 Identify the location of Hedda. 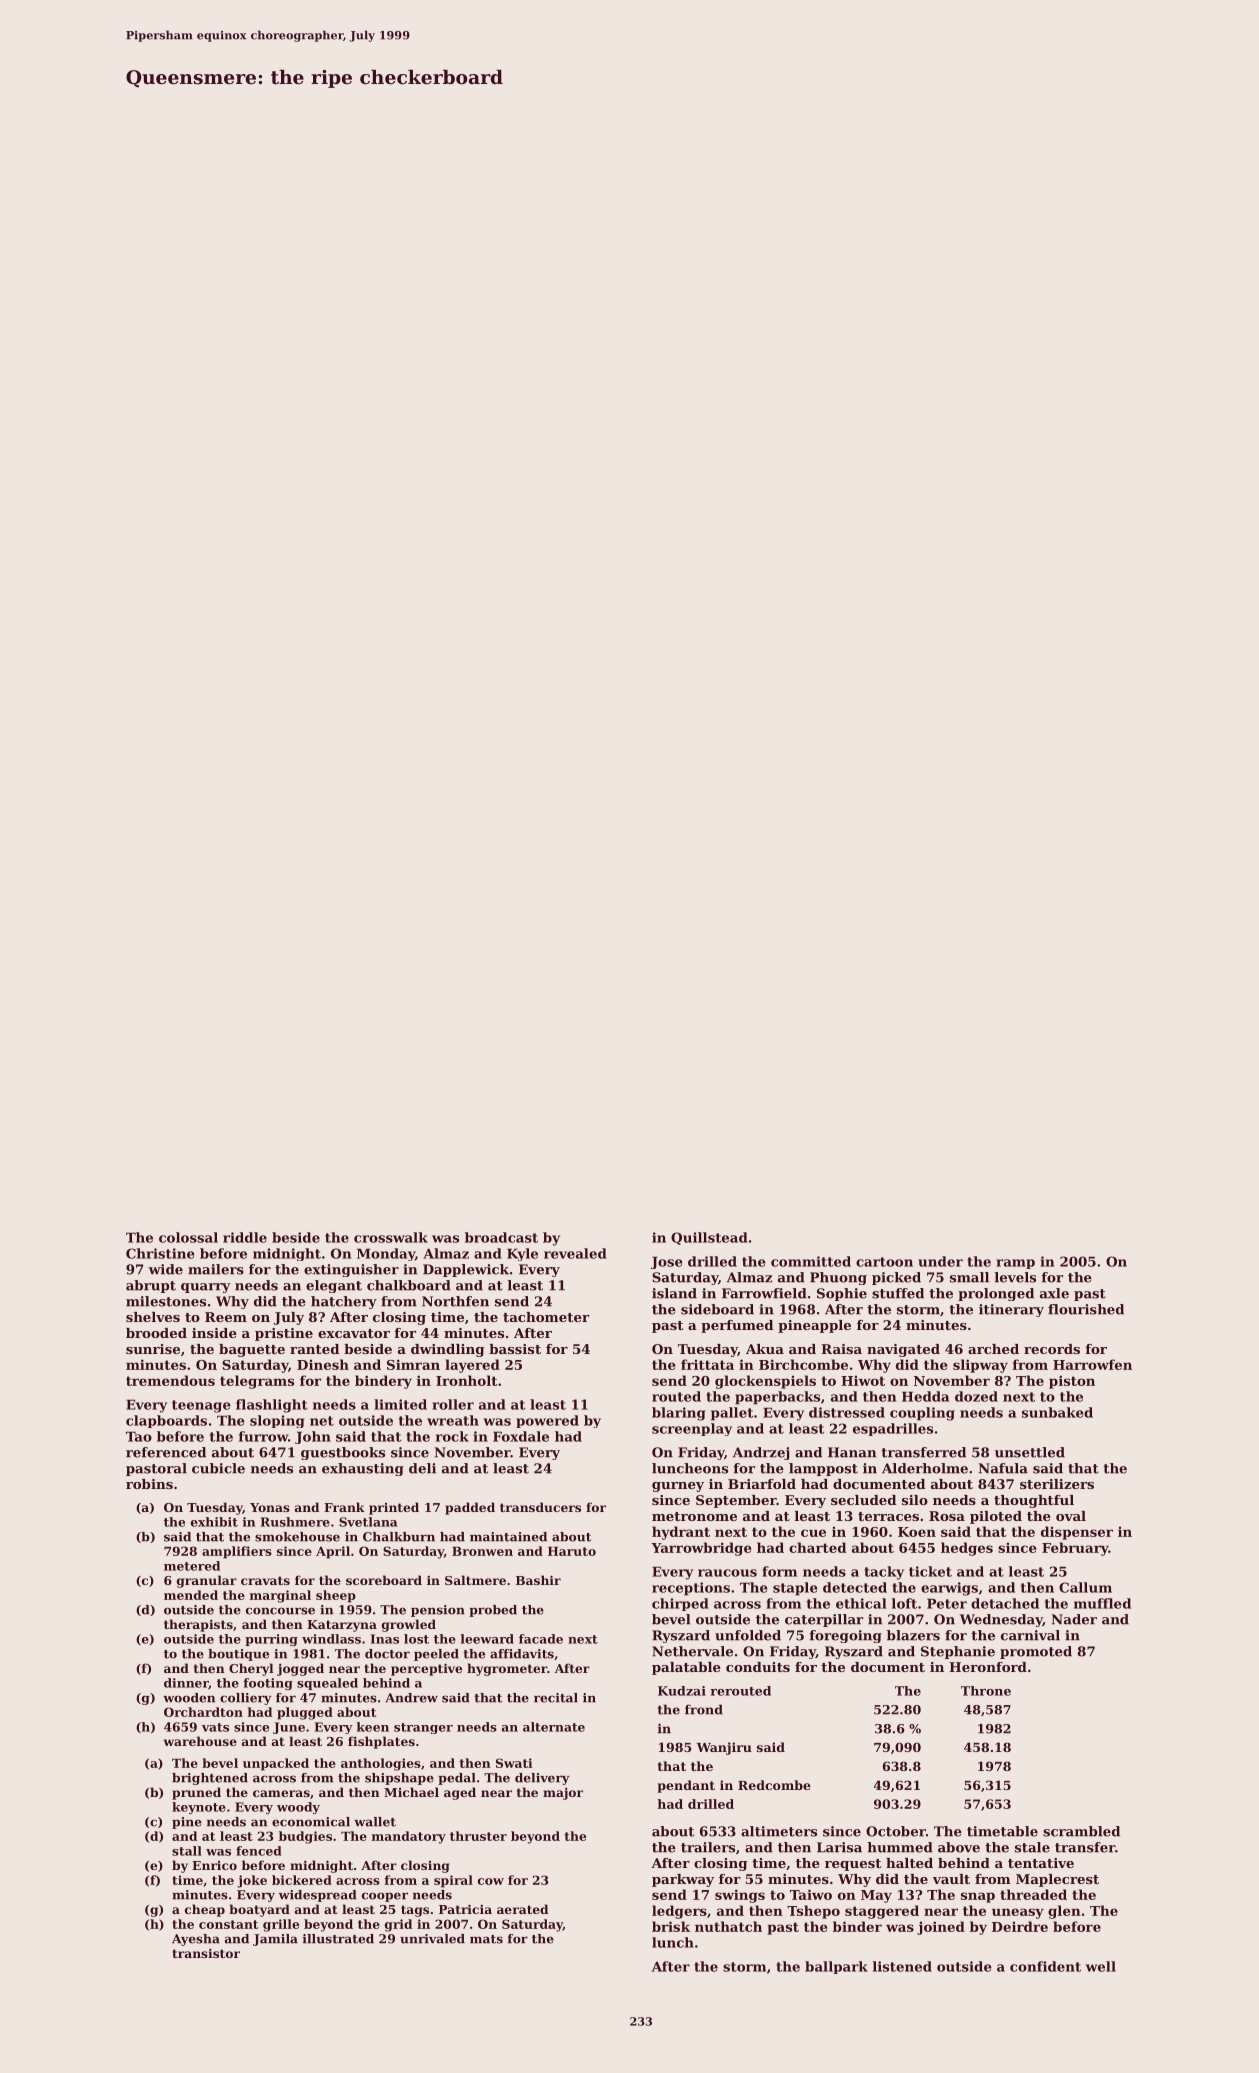
(925, 1396).
